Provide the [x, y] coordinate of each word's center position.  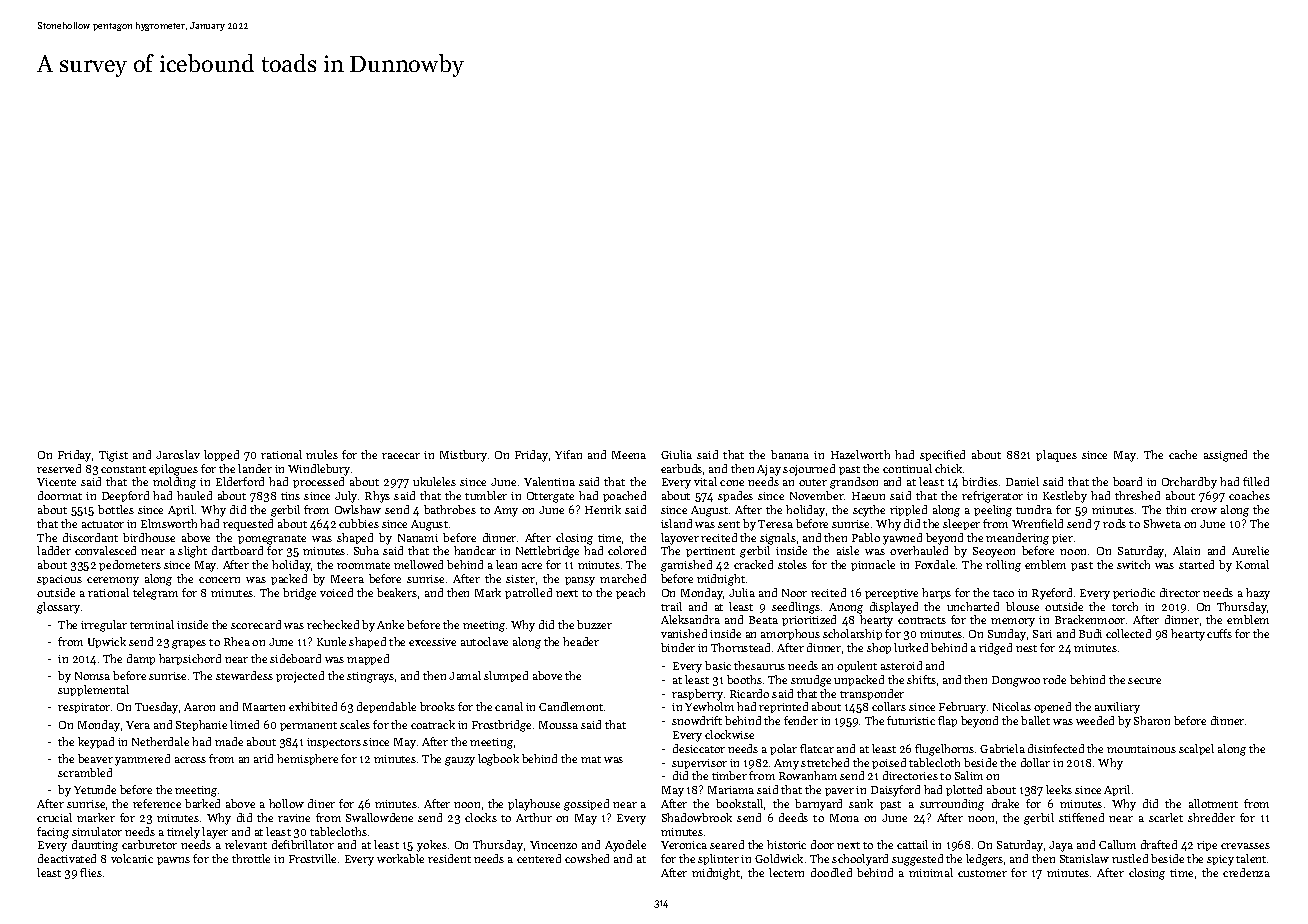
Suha [366, 550]
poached [624, 496]
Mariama [731, 790]
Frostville [312, 858]
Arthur [534, 817]
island [676, 523]
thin [1176, 509]
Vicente [56, 482]
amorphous [790, 634]
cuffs [1219, 633]
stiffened [1081, 817]
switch [1133, 564]
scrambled [85, 772]
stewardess [244, 675]
